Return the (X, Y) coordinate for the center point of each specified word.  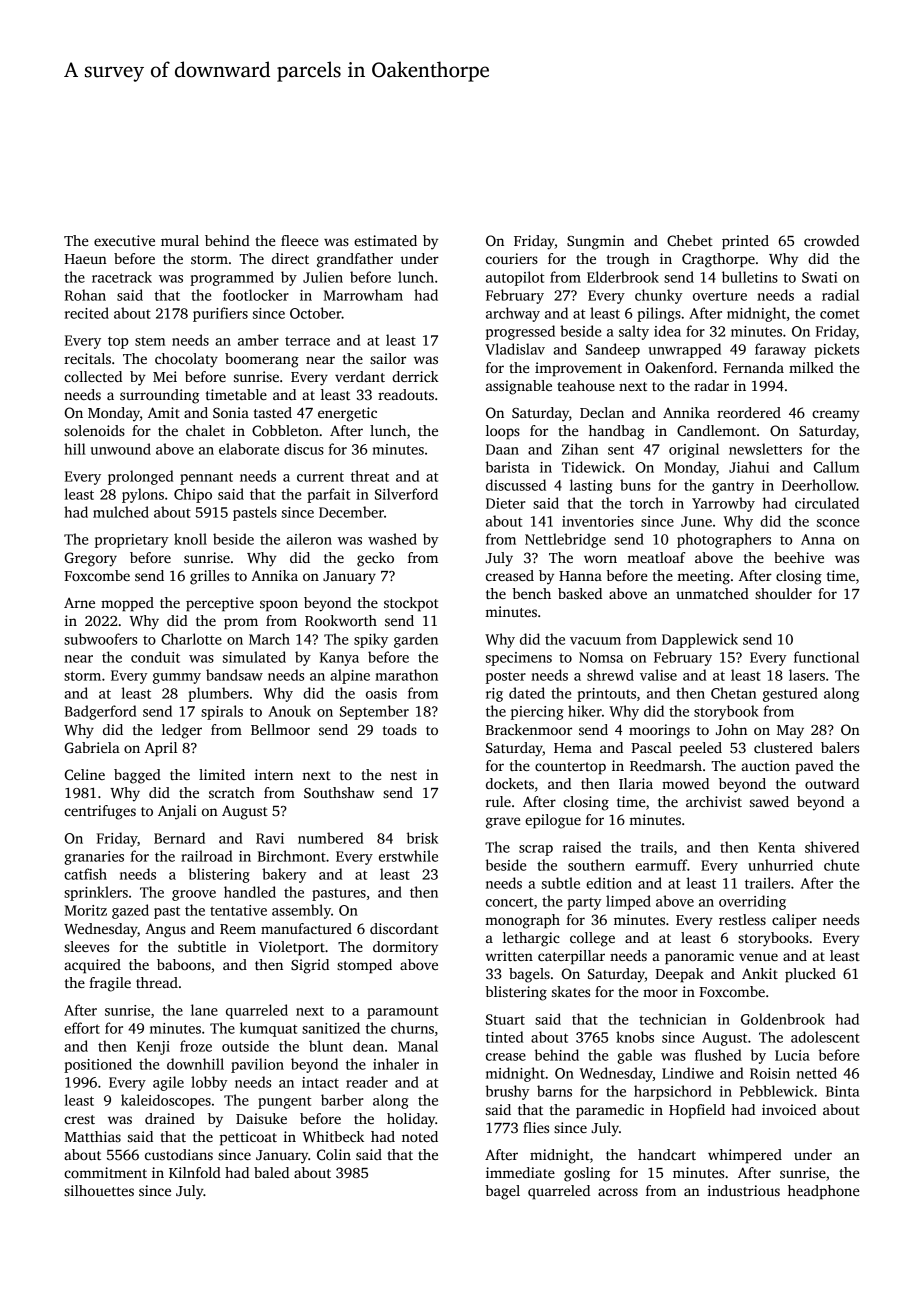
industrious (744, 1190)
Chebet (690, 240)
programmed (232, 278)
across (618, 1192)
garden (416, 640)
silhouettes (99, 1190)
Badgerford (100, 712)
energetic (347, 414)
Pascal (651, 747)
